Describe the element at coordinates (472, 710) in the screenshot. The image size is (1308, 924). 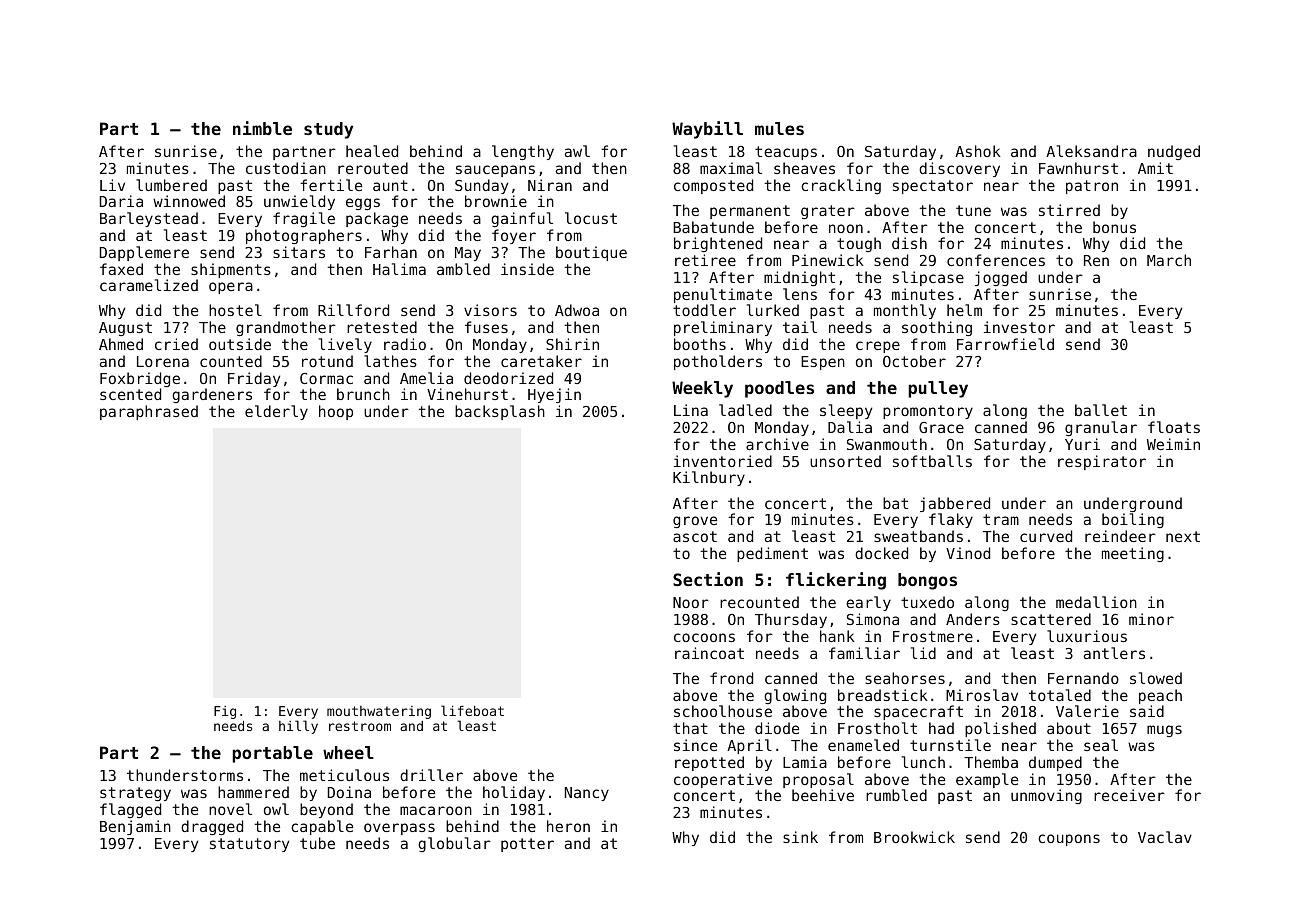
I see `lifeboat` at that location.
